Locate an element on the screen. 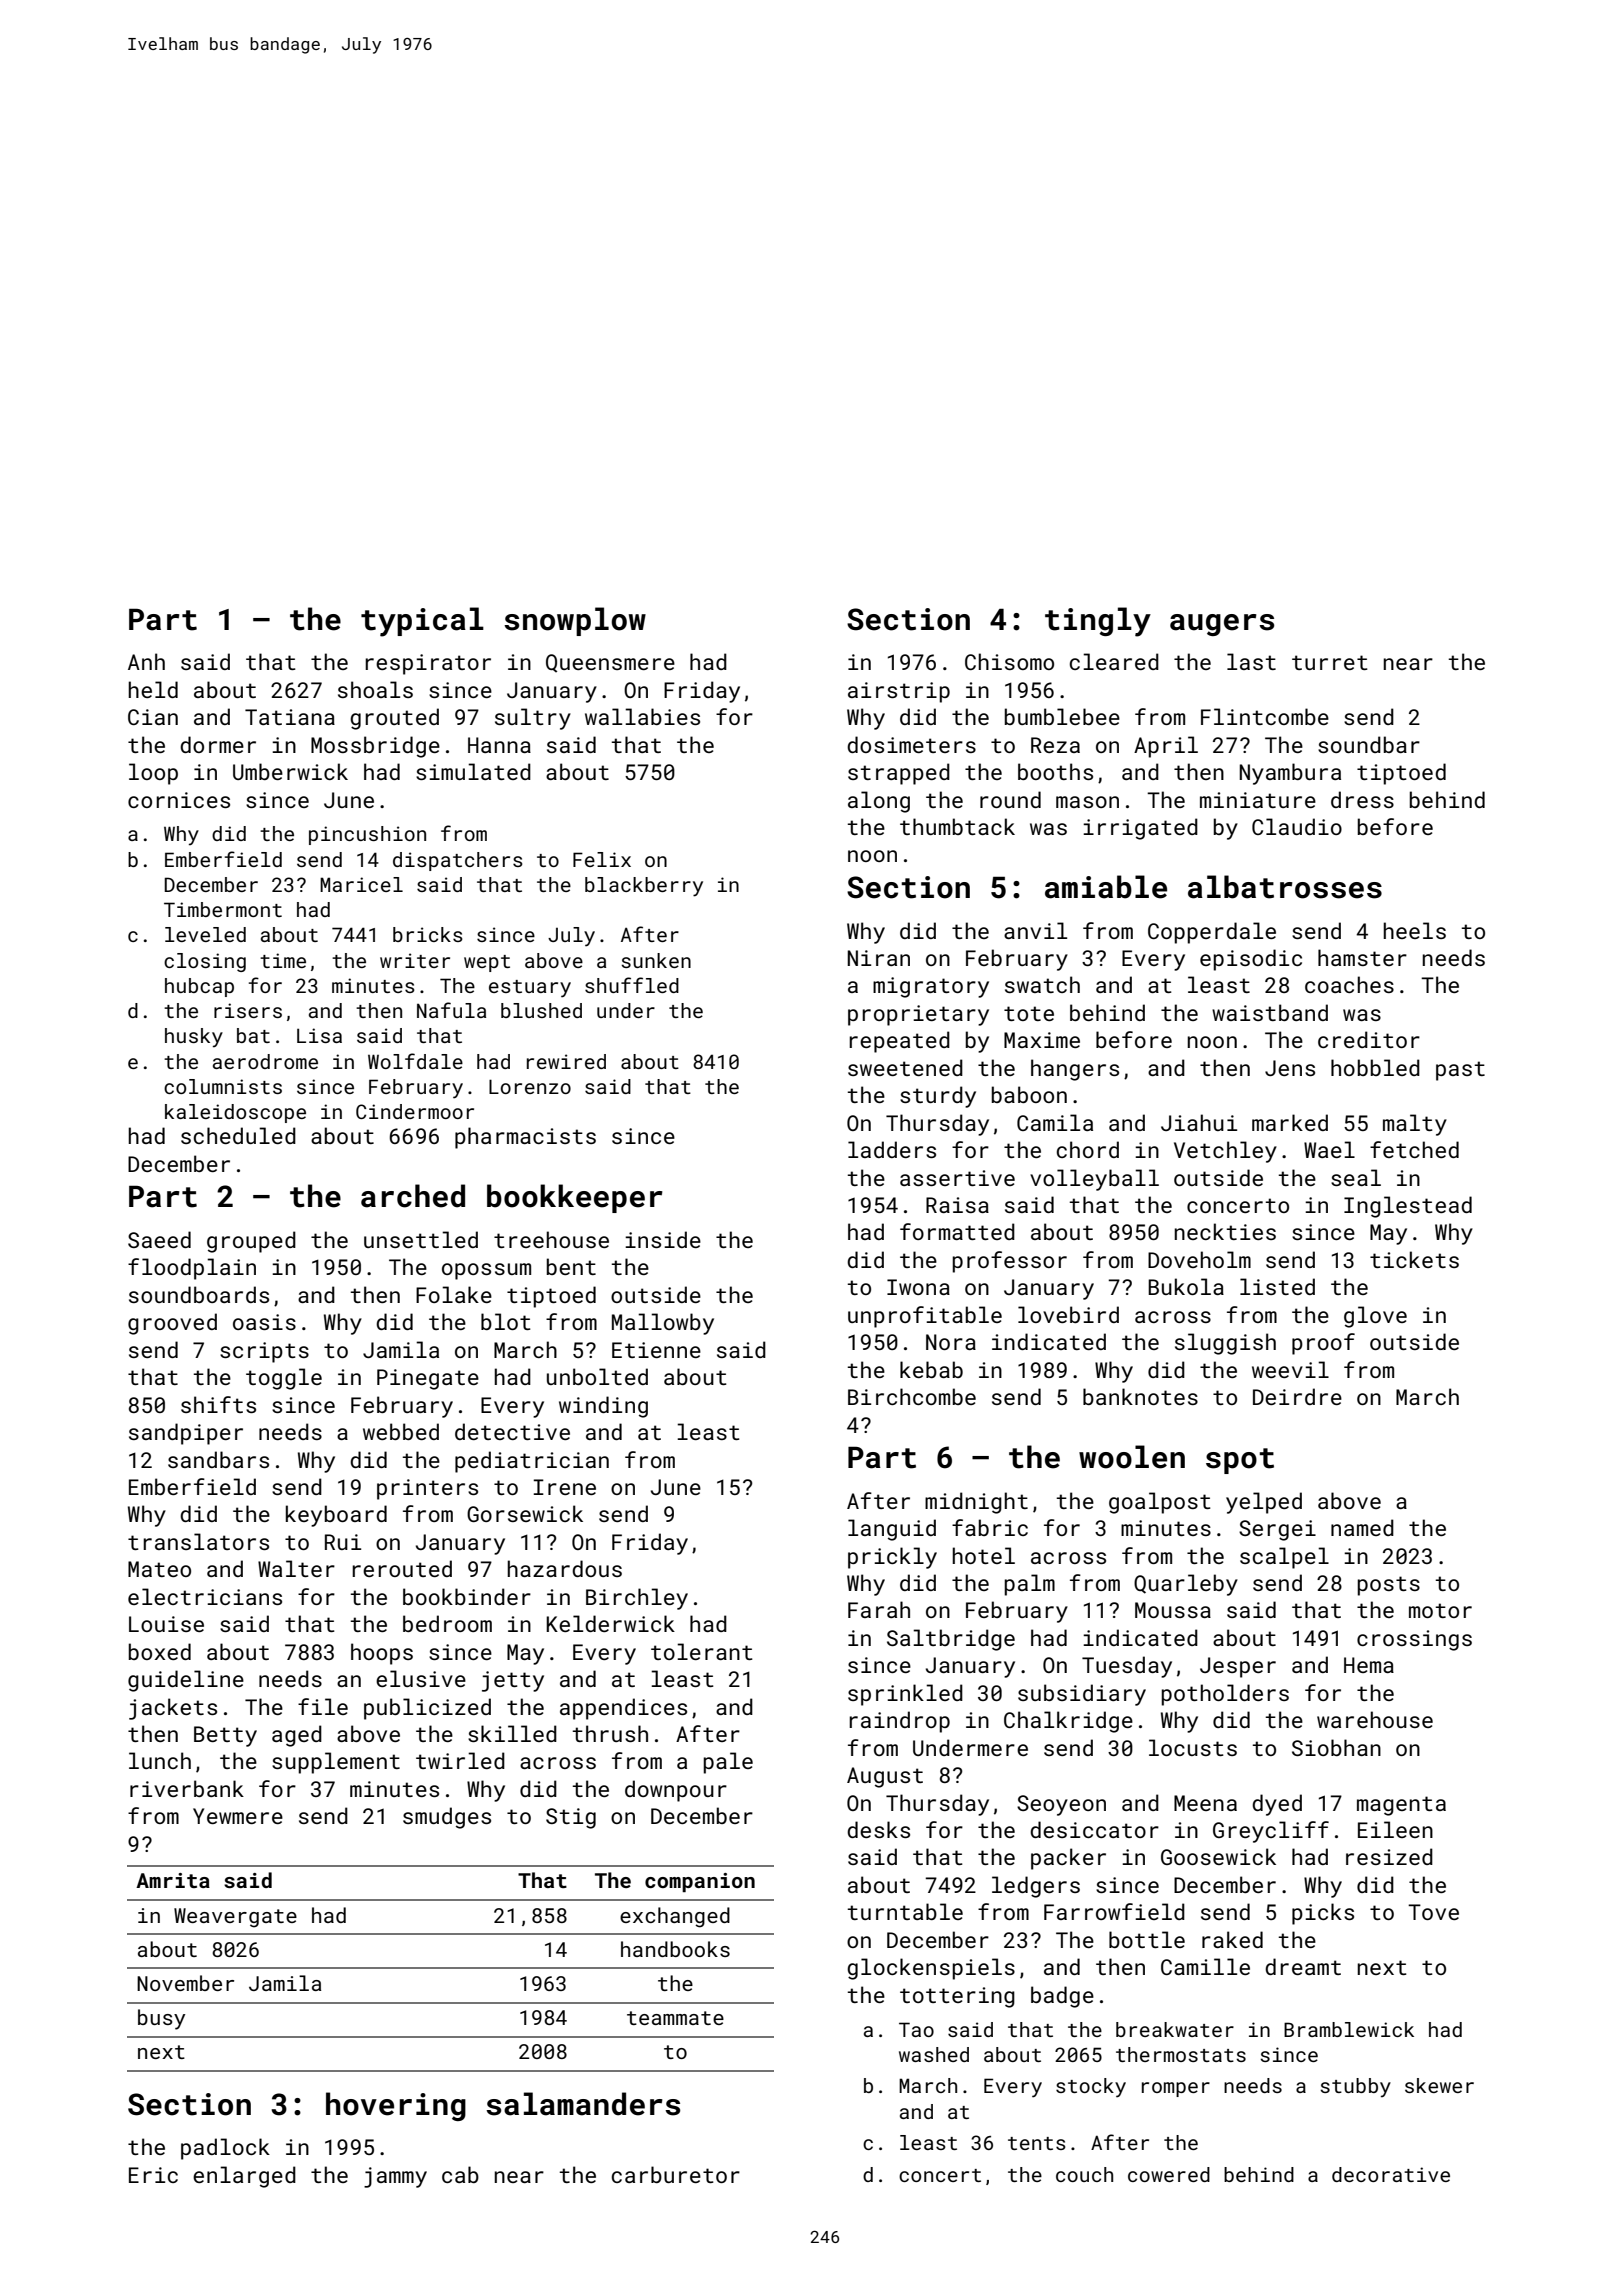  sweetened is located at coordinates (905, 1067).
